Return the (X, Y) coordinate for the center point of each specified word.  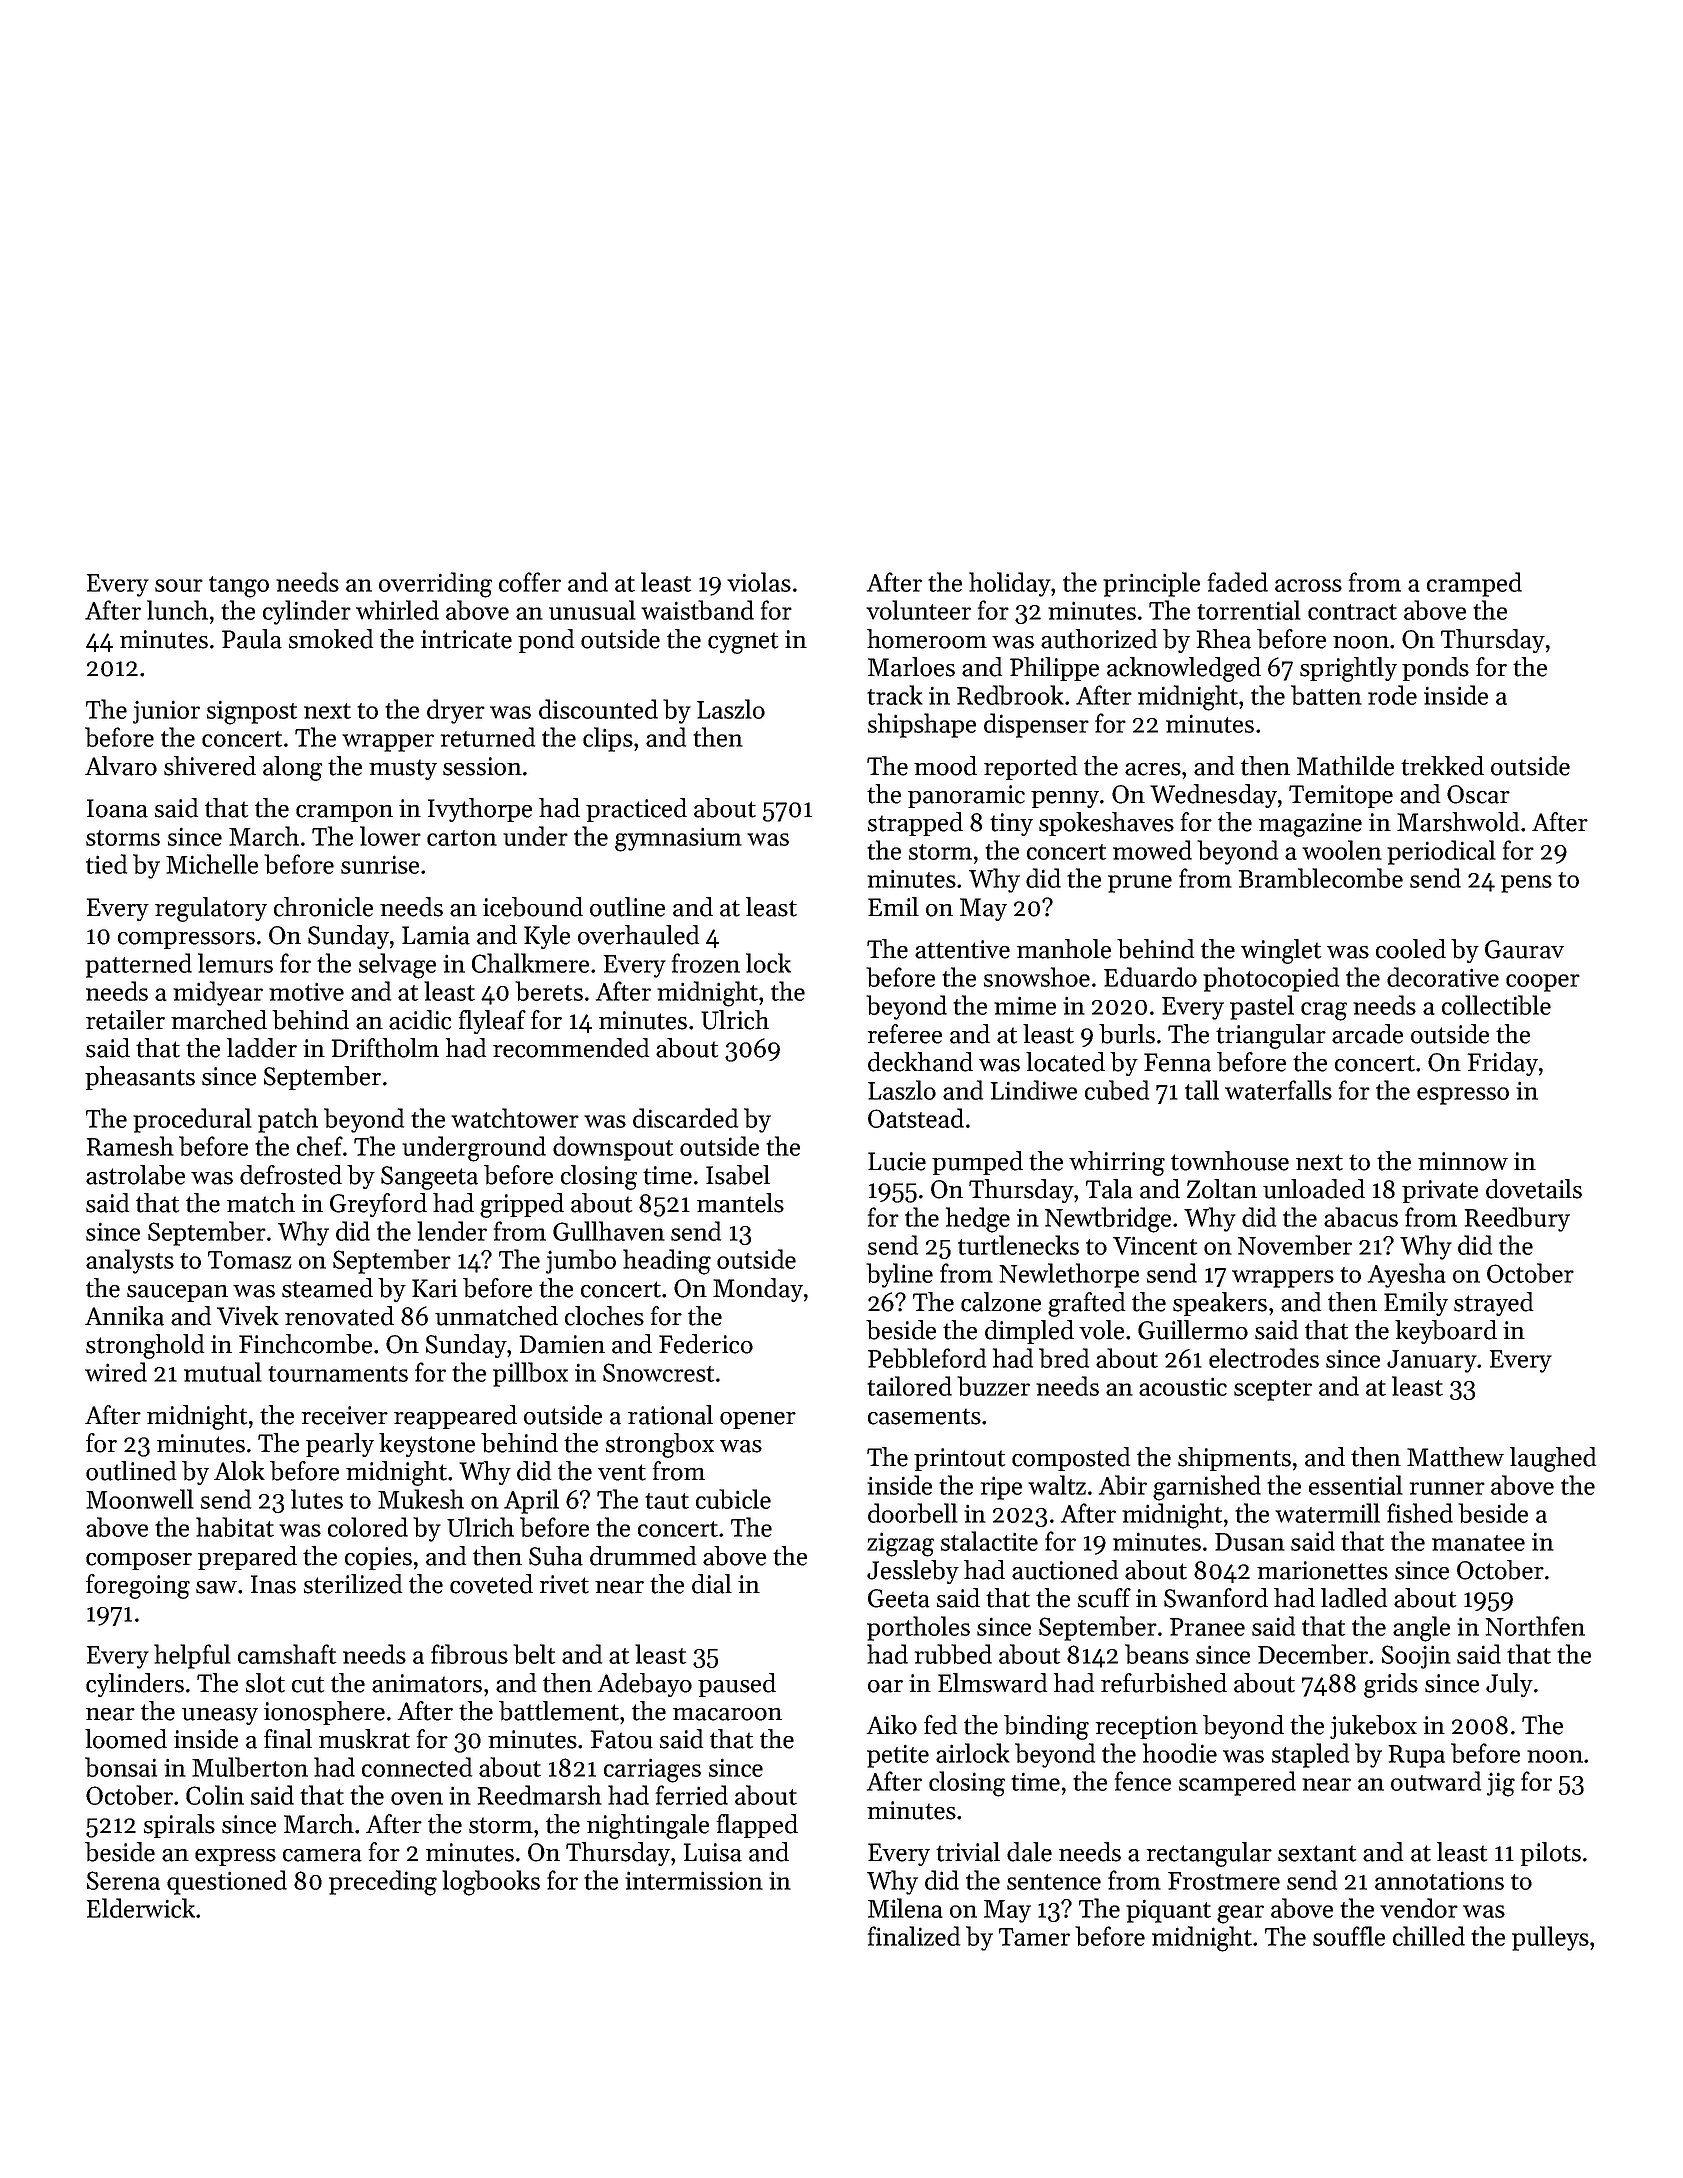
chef (320, 1146)
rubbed (953, 1654)
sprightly (1348, 669)
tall (1202, 1090)
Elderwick (141, 1908)
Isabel (738, 1175)
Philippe (1054, 669)
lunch (177, 610)
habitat (235, 1527)
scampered (1237, 1783)
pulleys (1550, 1938)
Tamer (1034, 1937)
